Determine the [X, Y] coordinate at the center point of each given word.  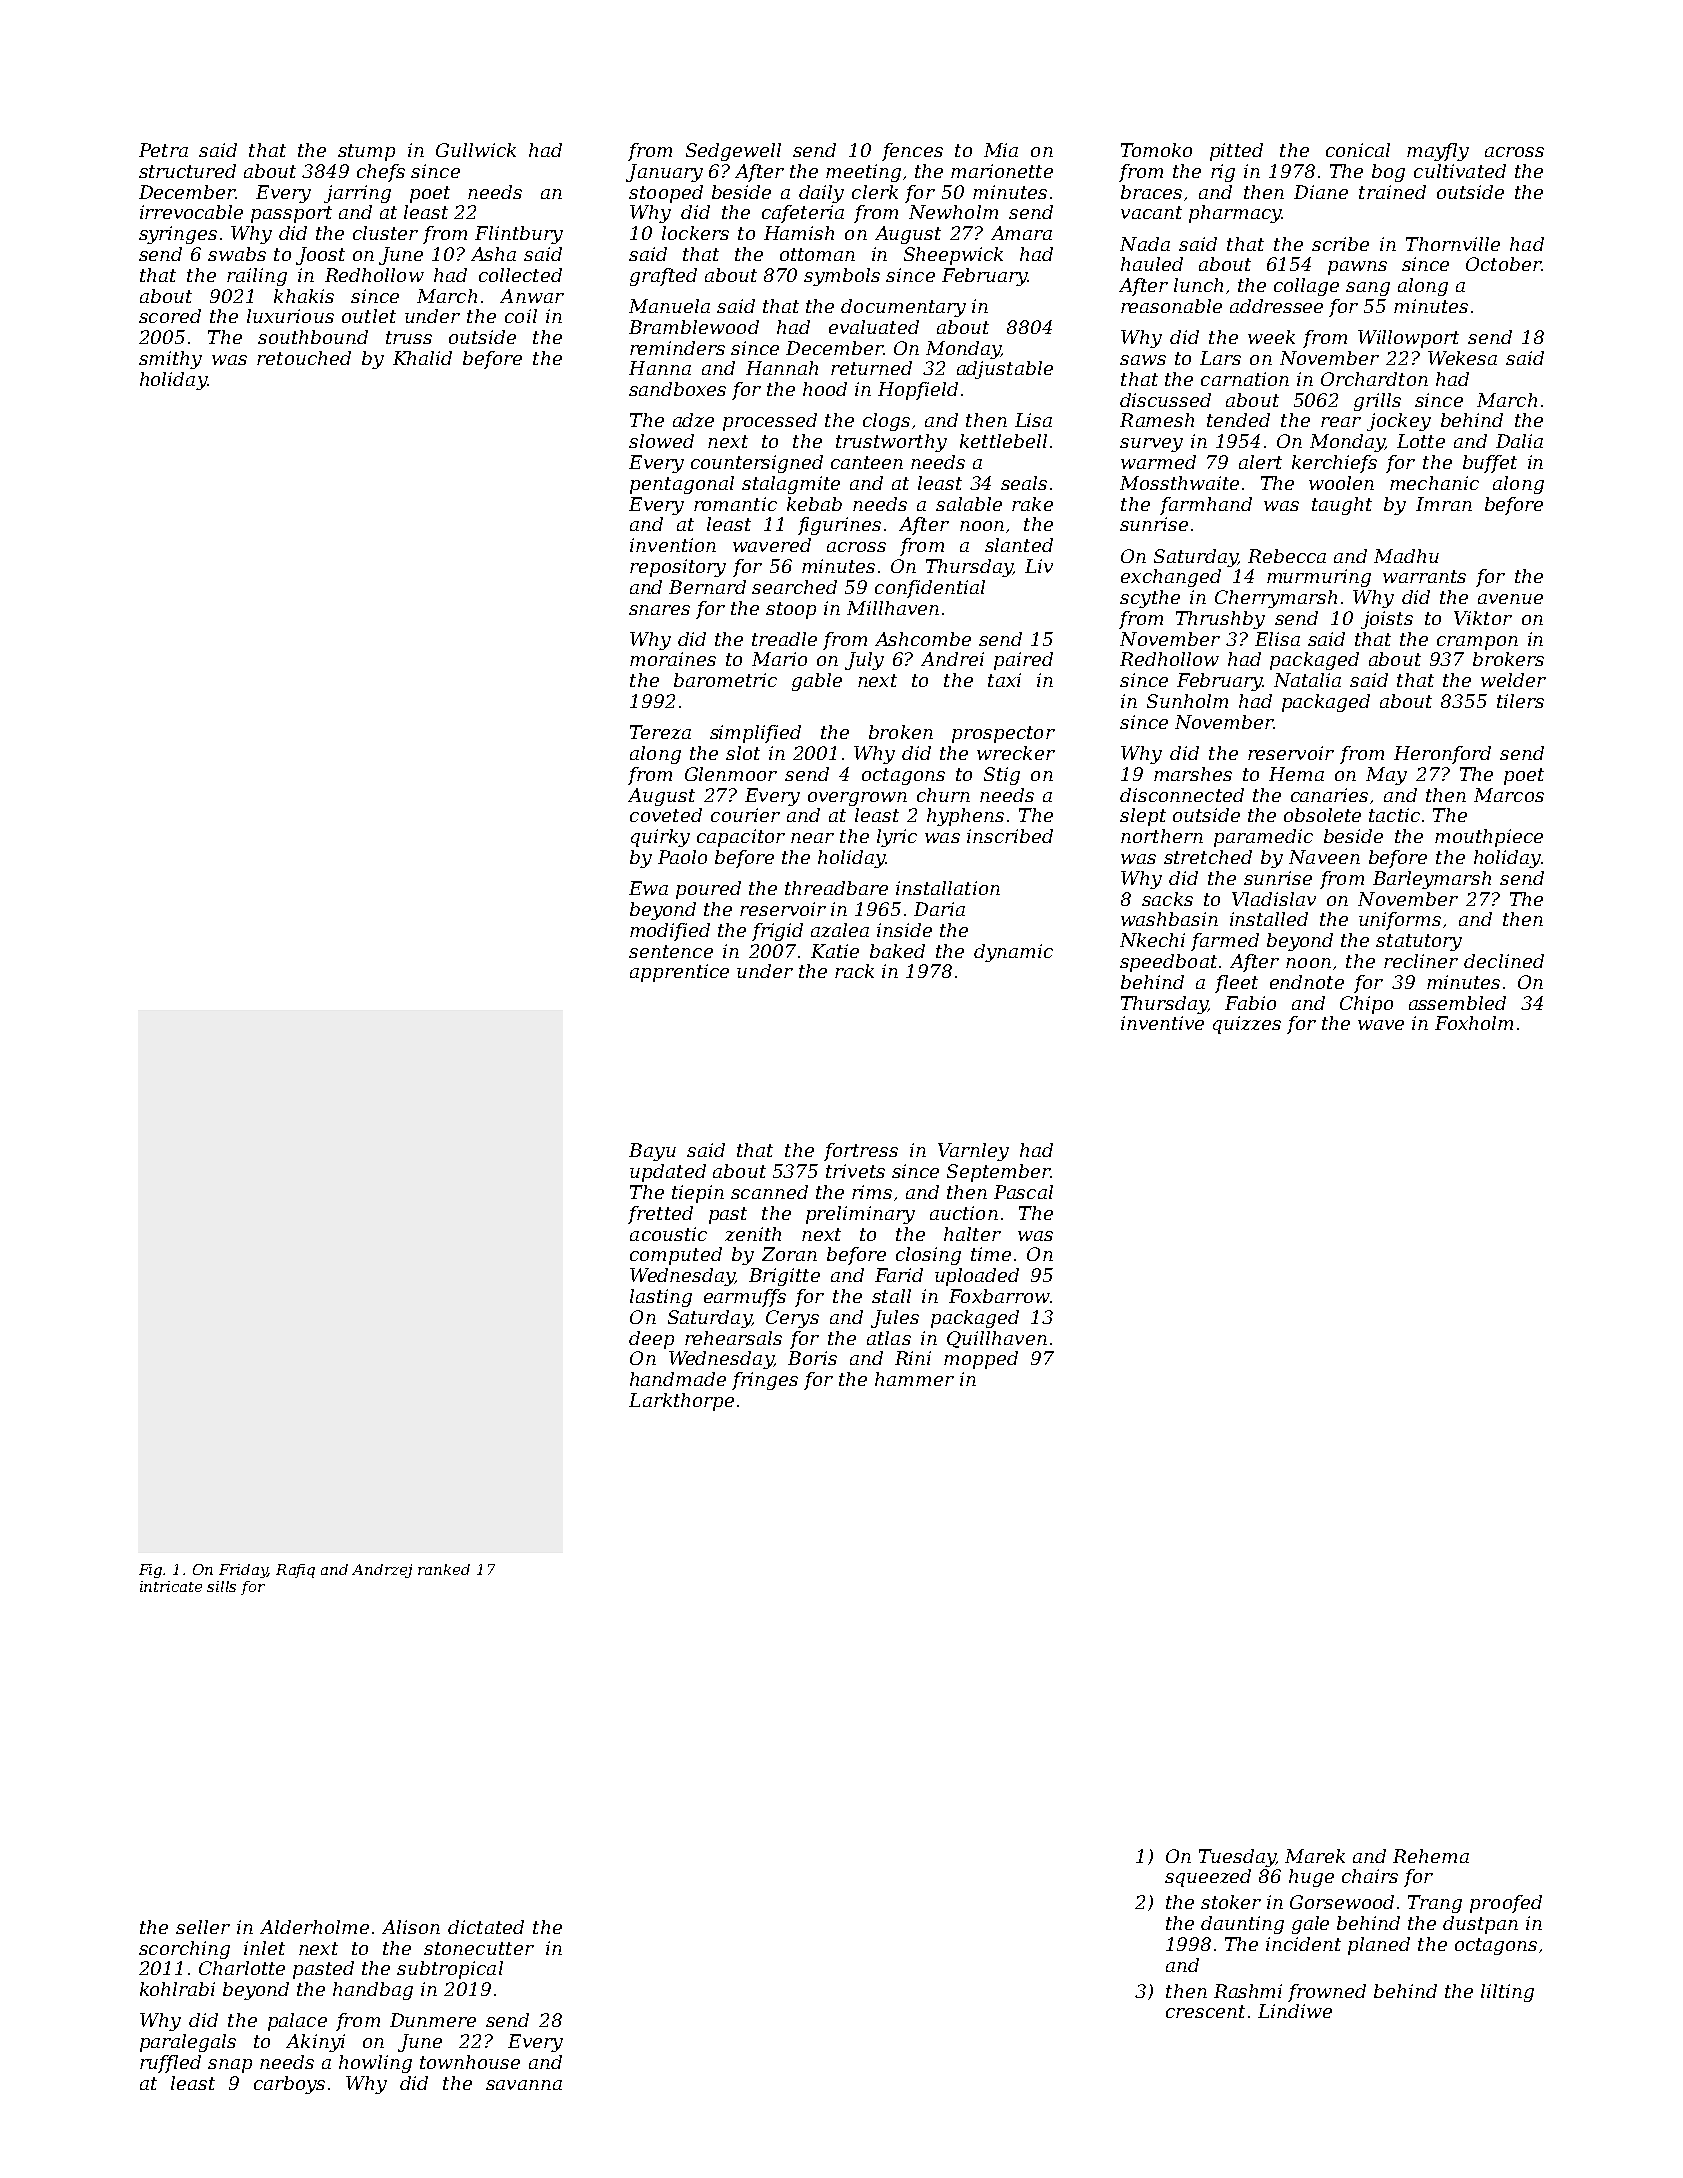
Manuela [669, 306]
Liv [1039, 566]
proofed [1506, 1904]
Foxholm [1474, 1023]
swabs [237, 254]
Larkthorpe [681, 1402]
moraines [673, 659]
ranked [444, 1569]
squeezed [1208, 1878]
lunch [1198, 285]
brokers [1508, 659]
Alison [411, 1927]
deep [651, 1340]
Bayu [652, 1152]
